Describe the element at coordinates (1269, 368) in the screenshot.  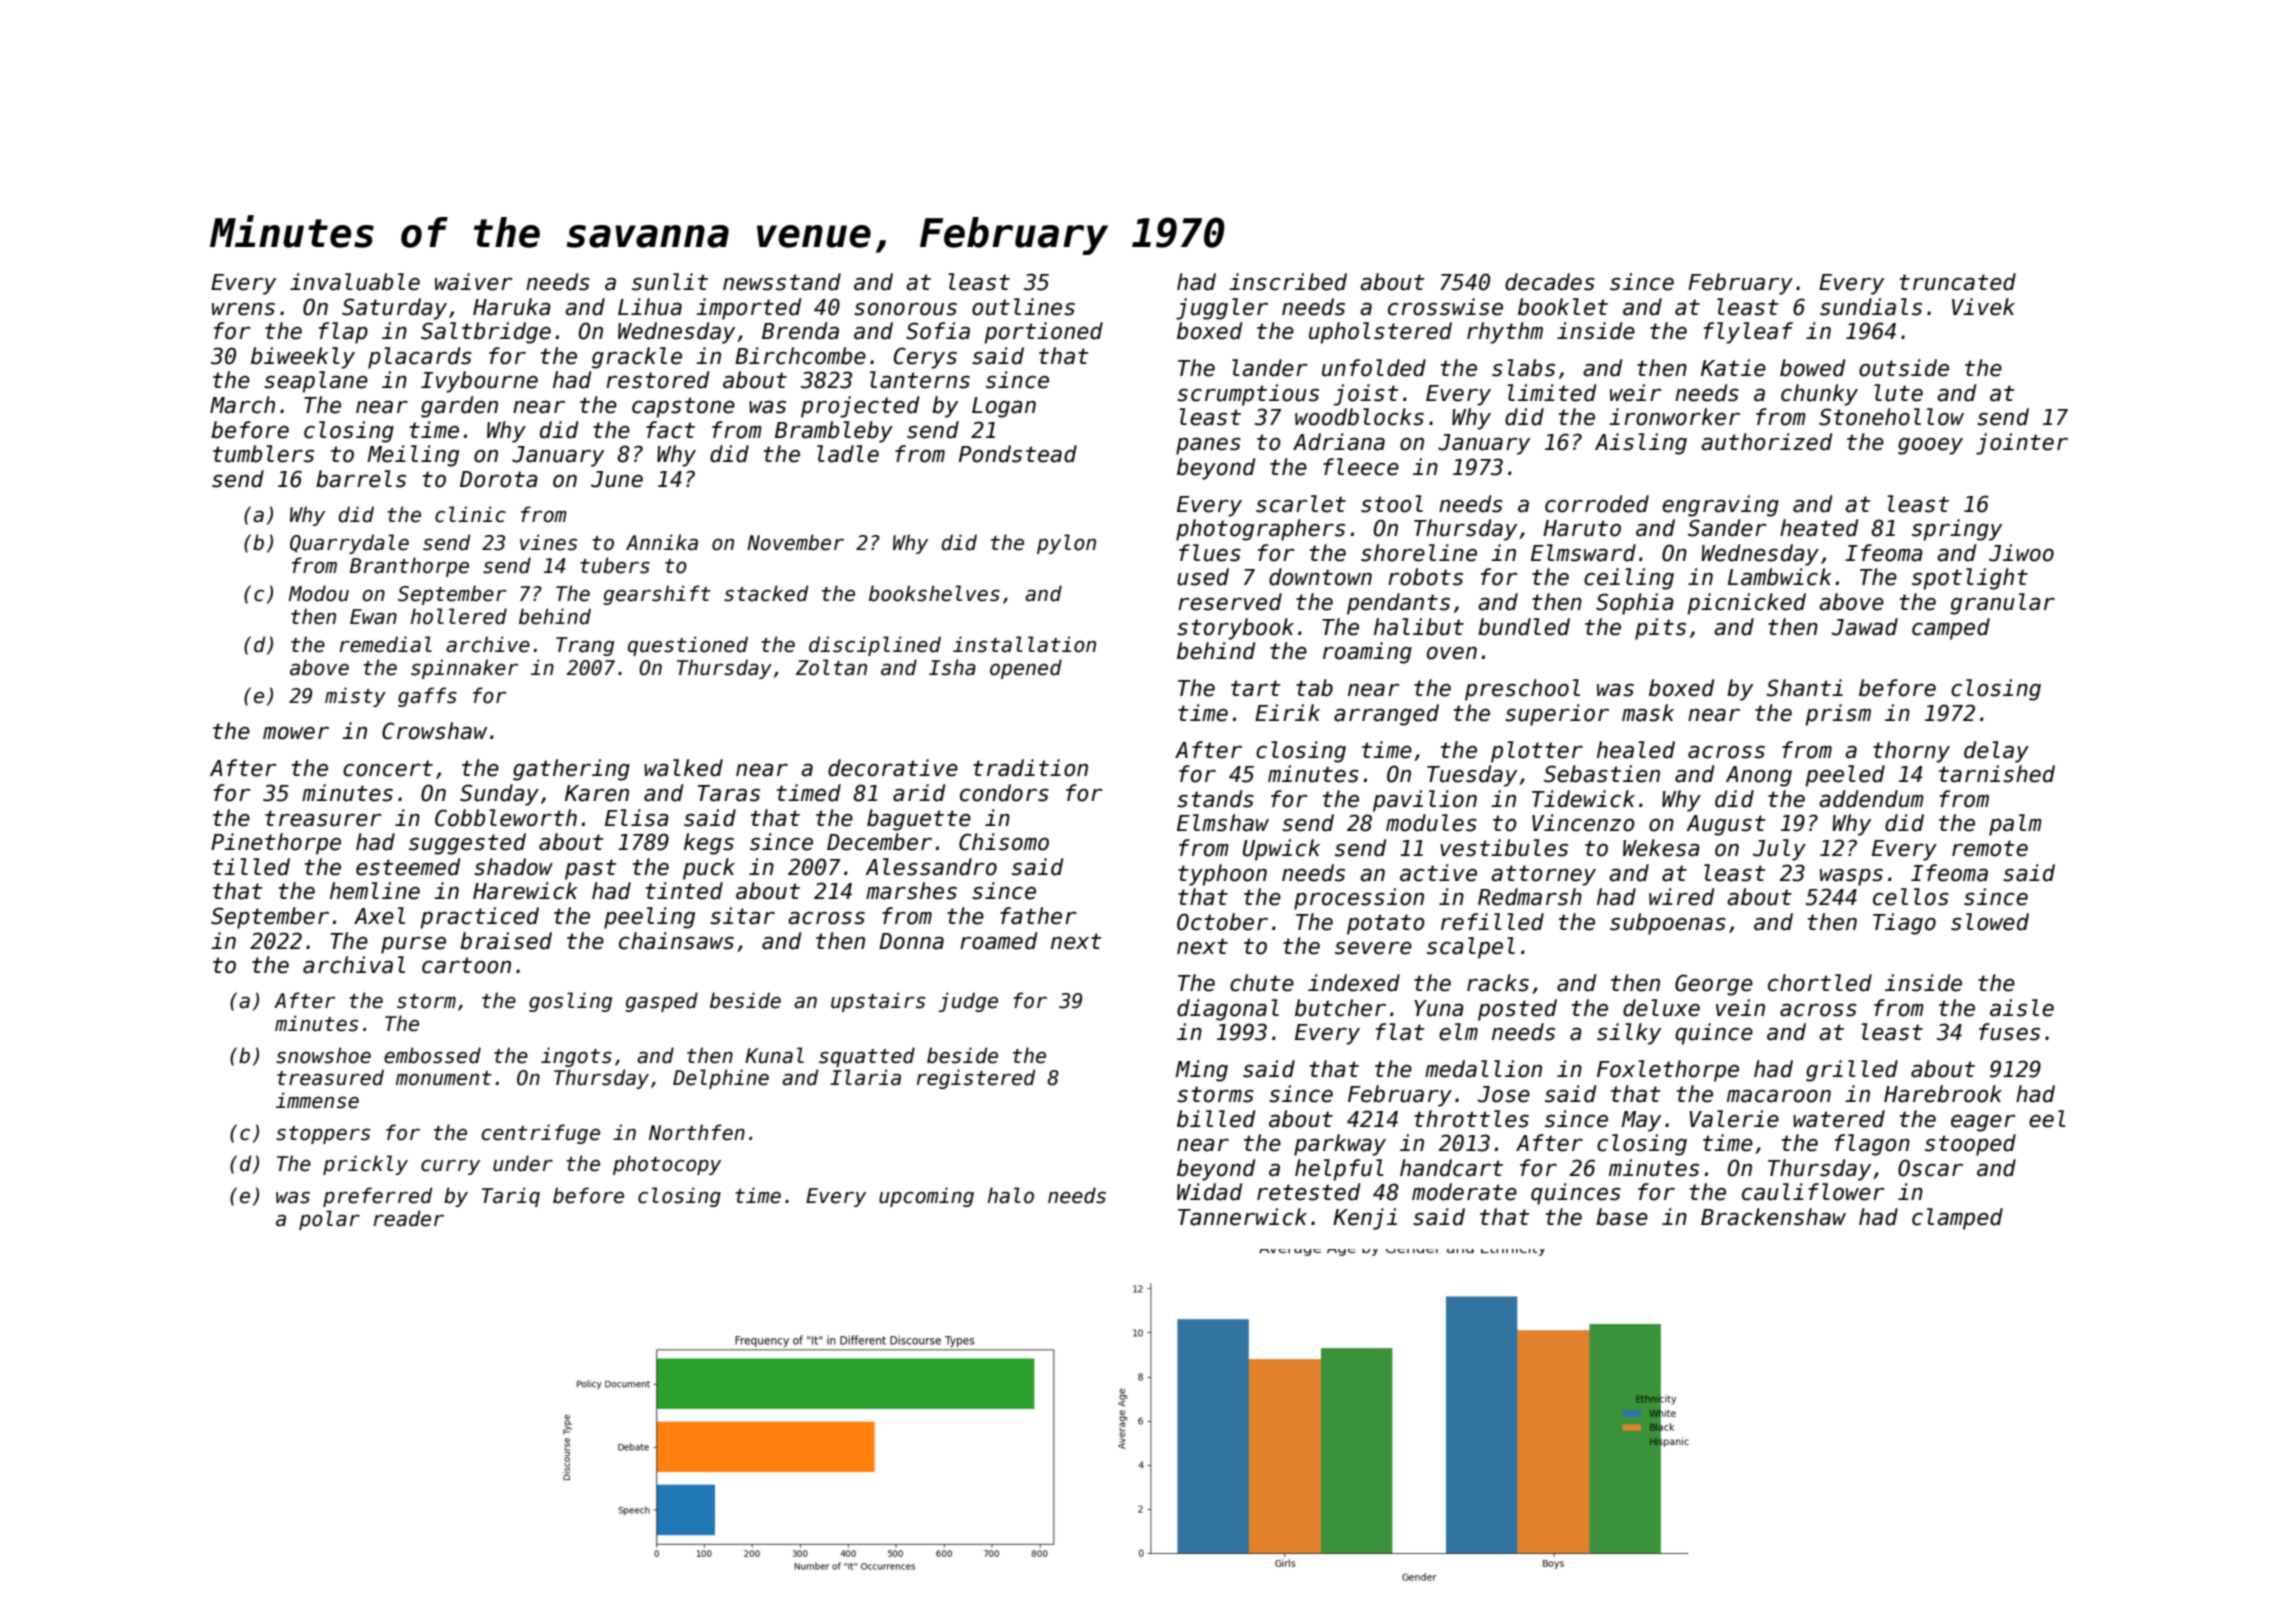
I see `lander` at that location.
